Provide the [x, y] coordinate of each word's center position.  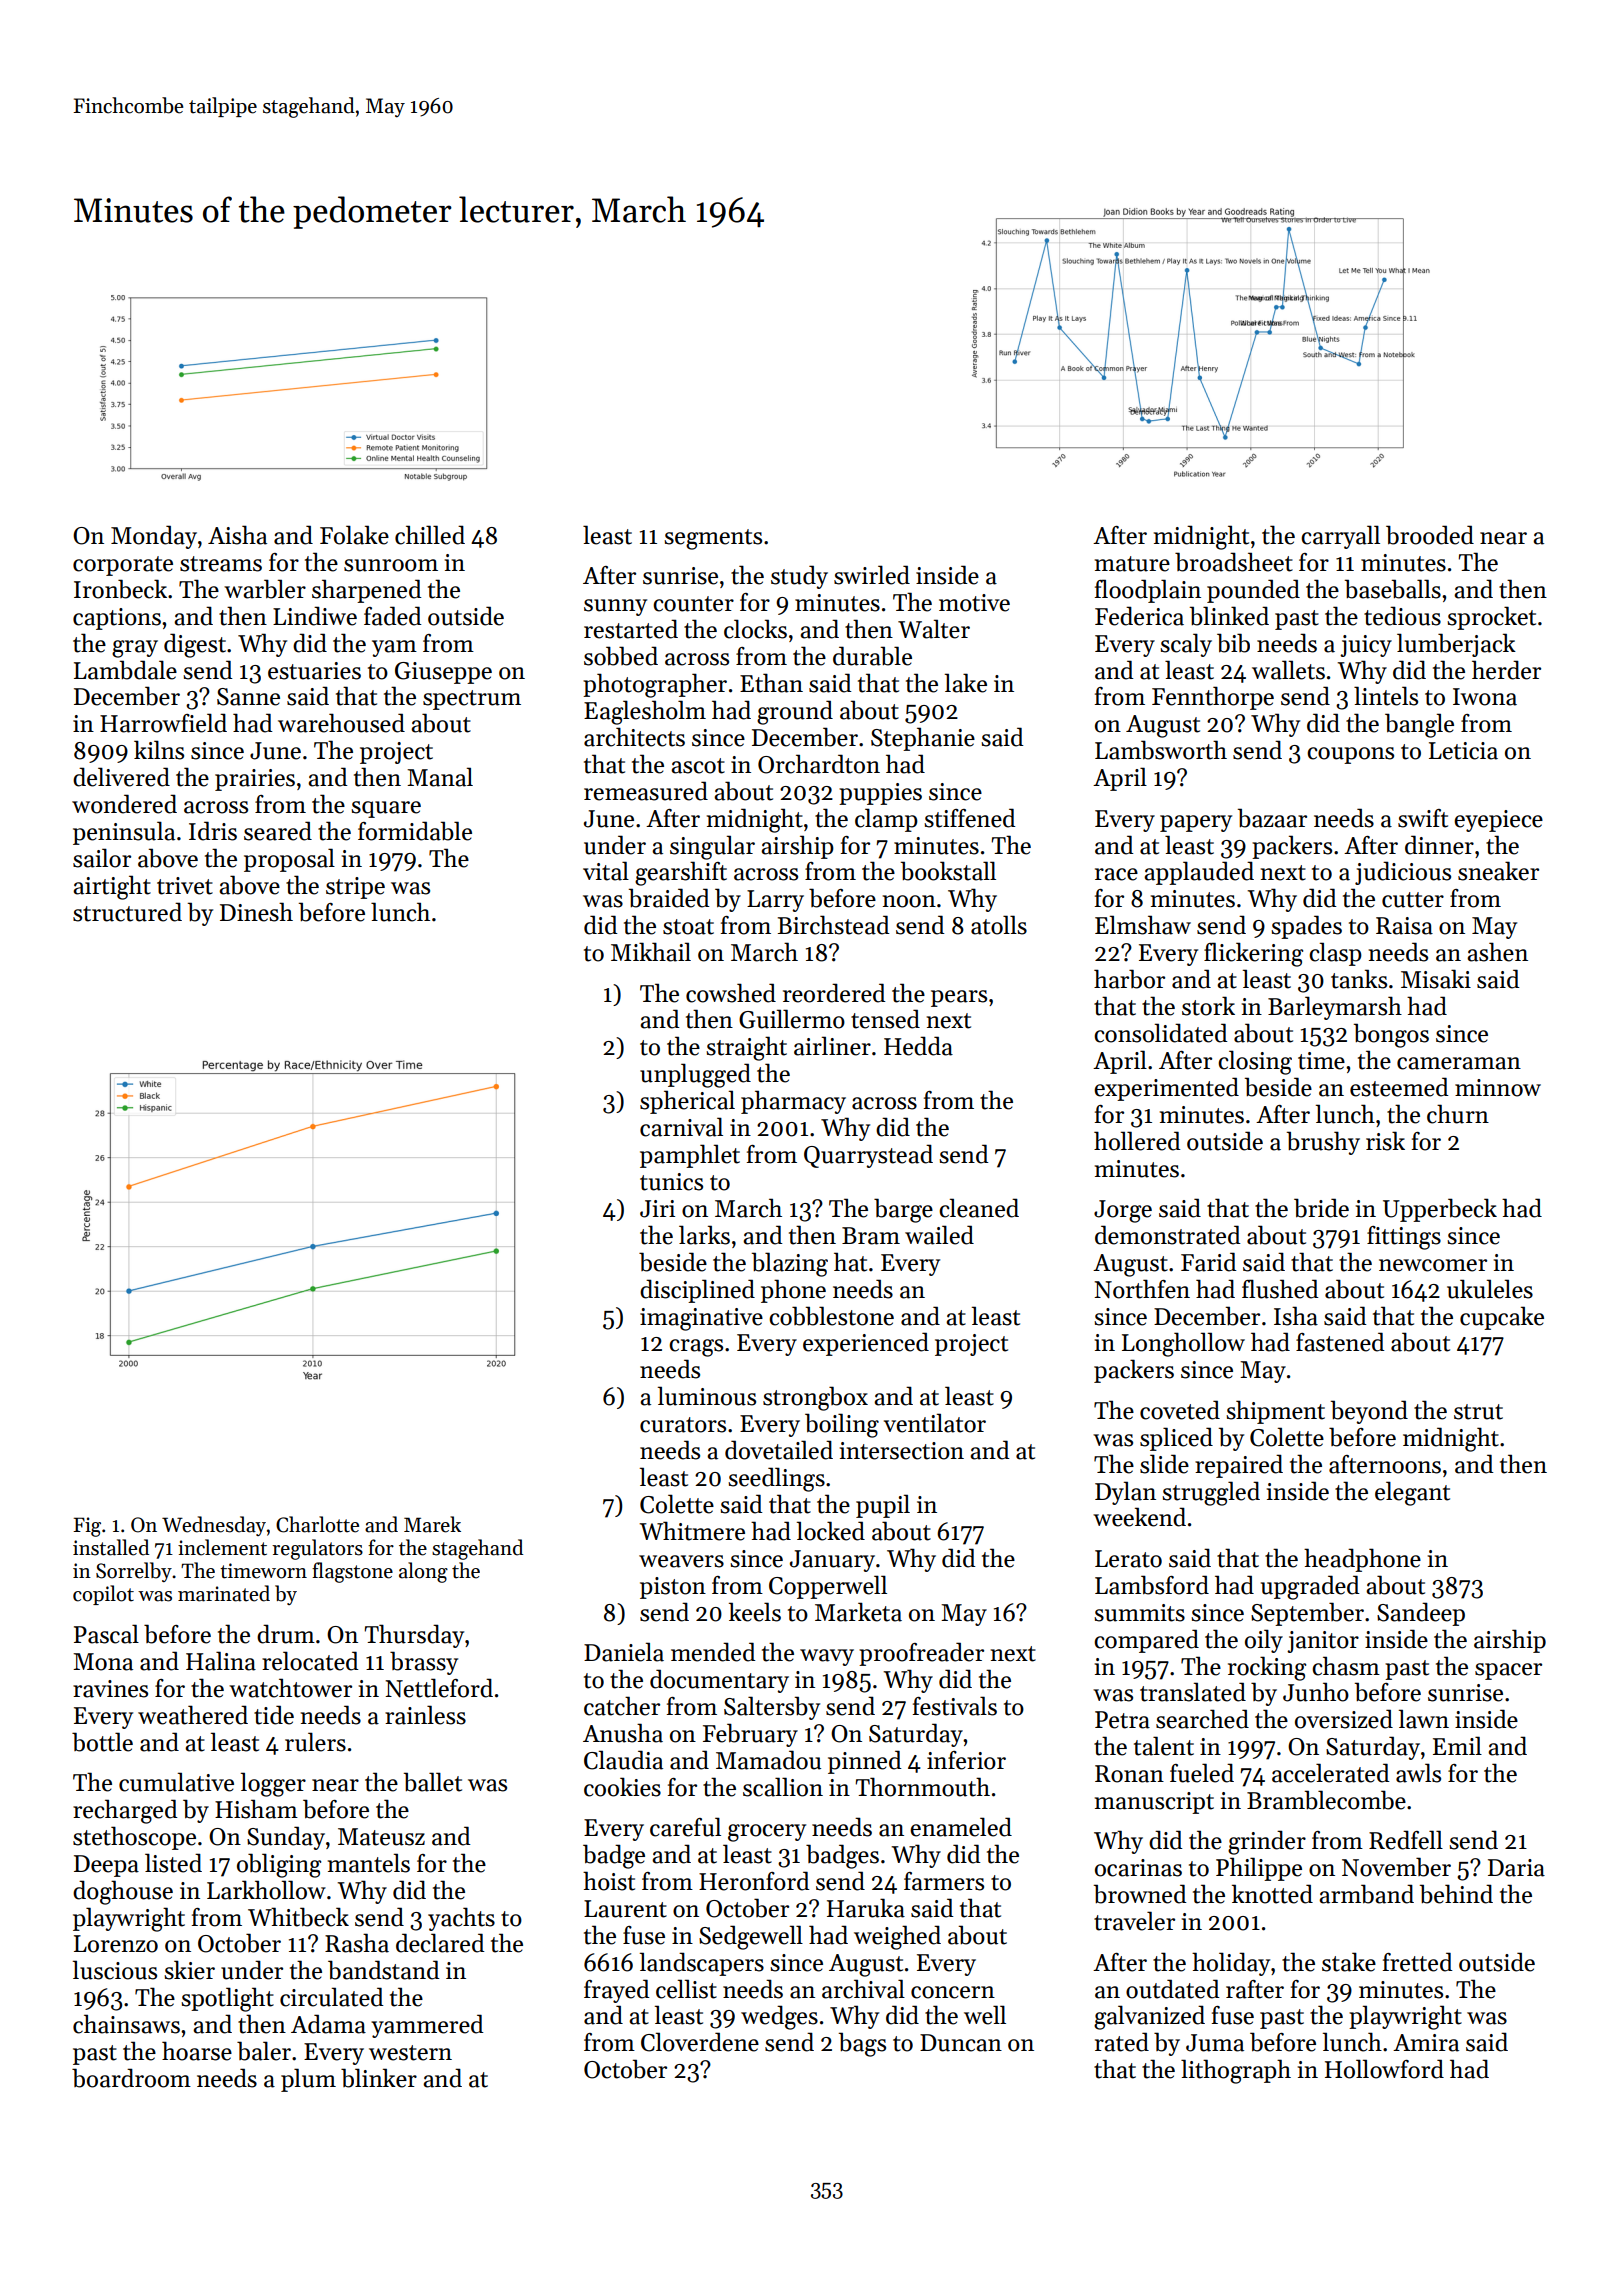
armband [1366, 1894]
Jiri [657, 1209]
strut [1478, 1412]
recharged [125, 1811]
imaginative [701, 1319]
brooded [1430, 535]
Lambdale [125, 670]
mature [1132, 564]
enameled [961, 1827]
